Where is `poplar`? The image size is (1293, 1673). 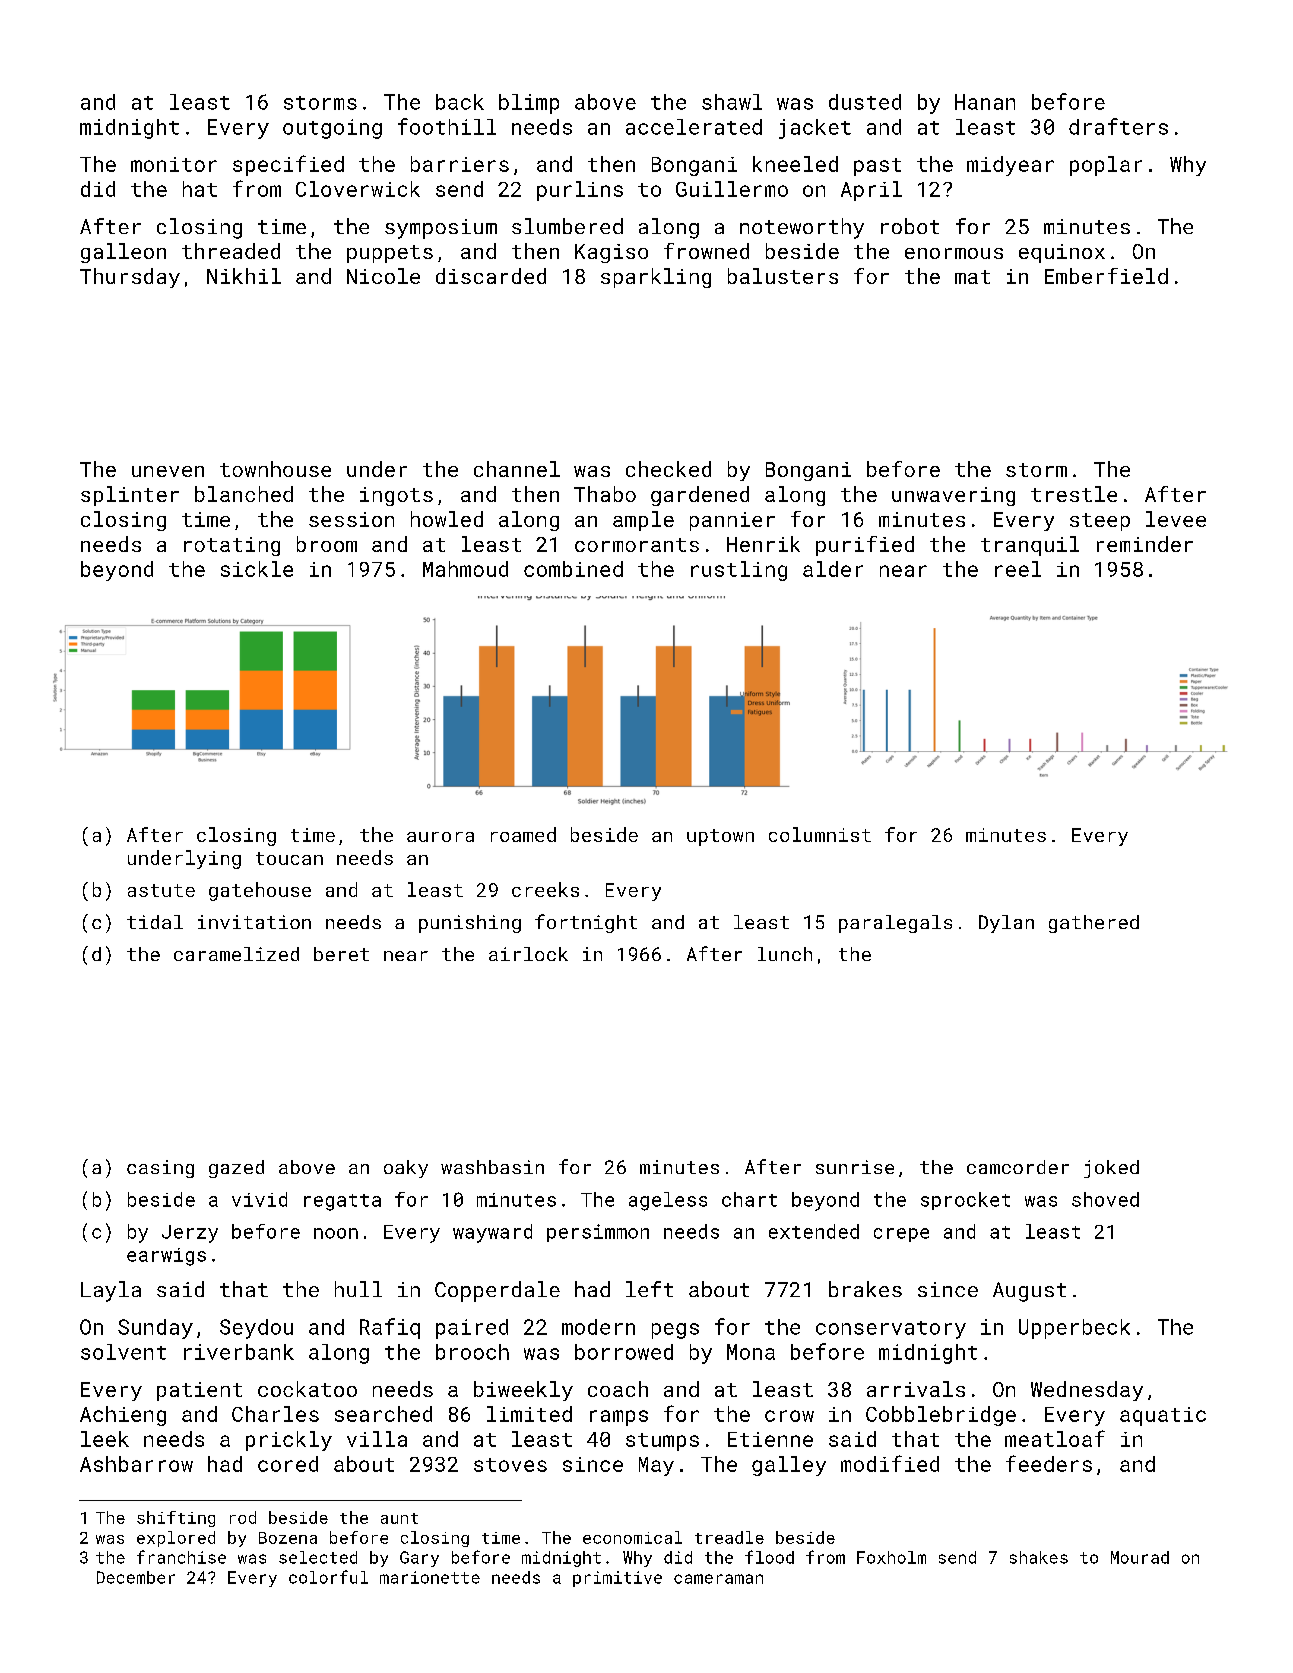 poplar is located at coordinates (1106, 166).
